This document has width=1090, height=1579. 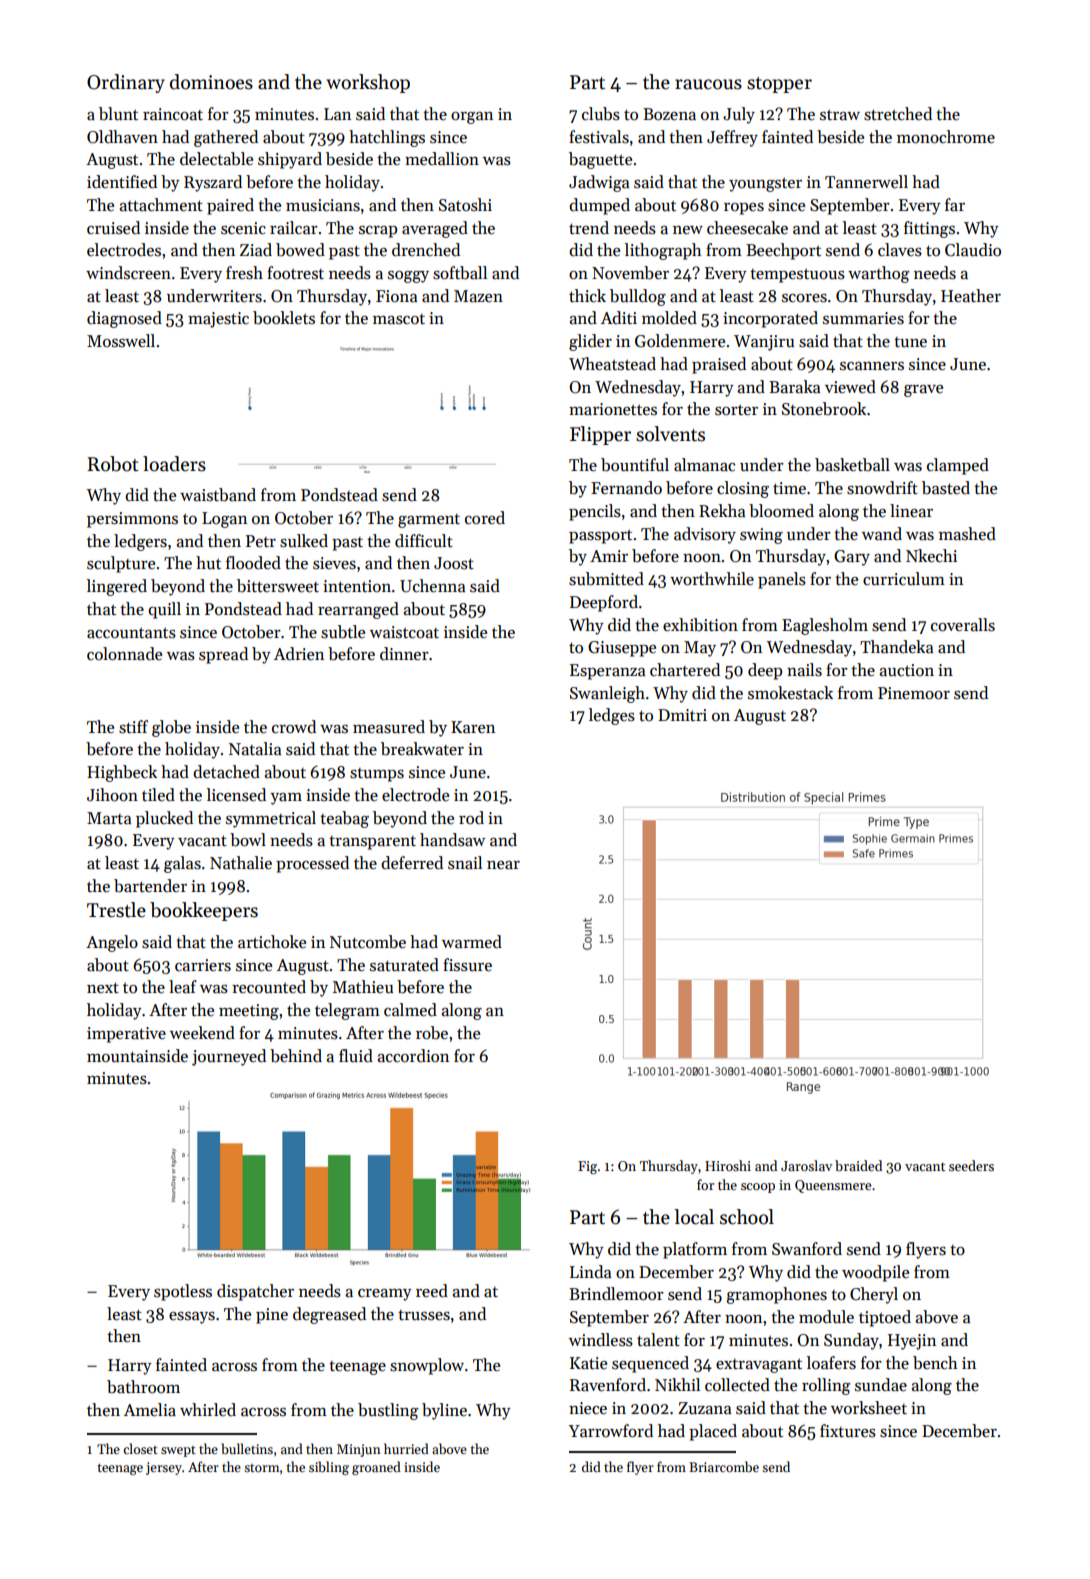 What do you see at coordinates (897, 647) in the document?
I see `Thandeka` at bounding box center [897, 647].
